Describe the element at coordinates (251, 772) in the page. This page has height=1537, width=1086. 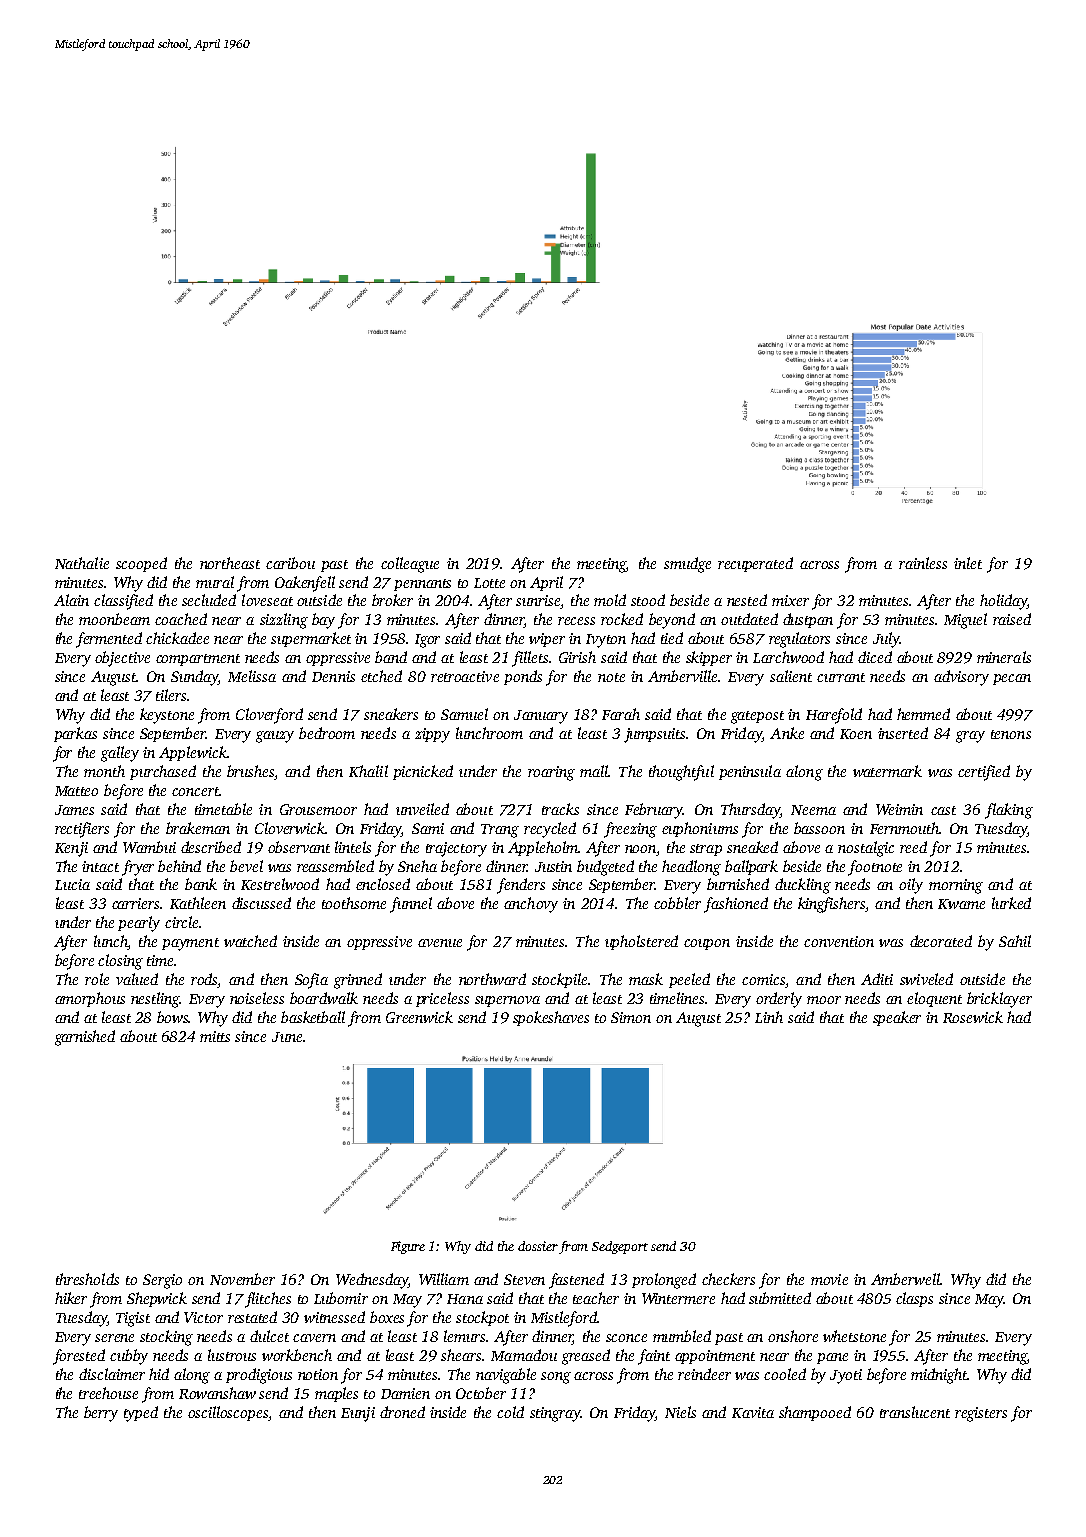
I see `brushes` at that location.
